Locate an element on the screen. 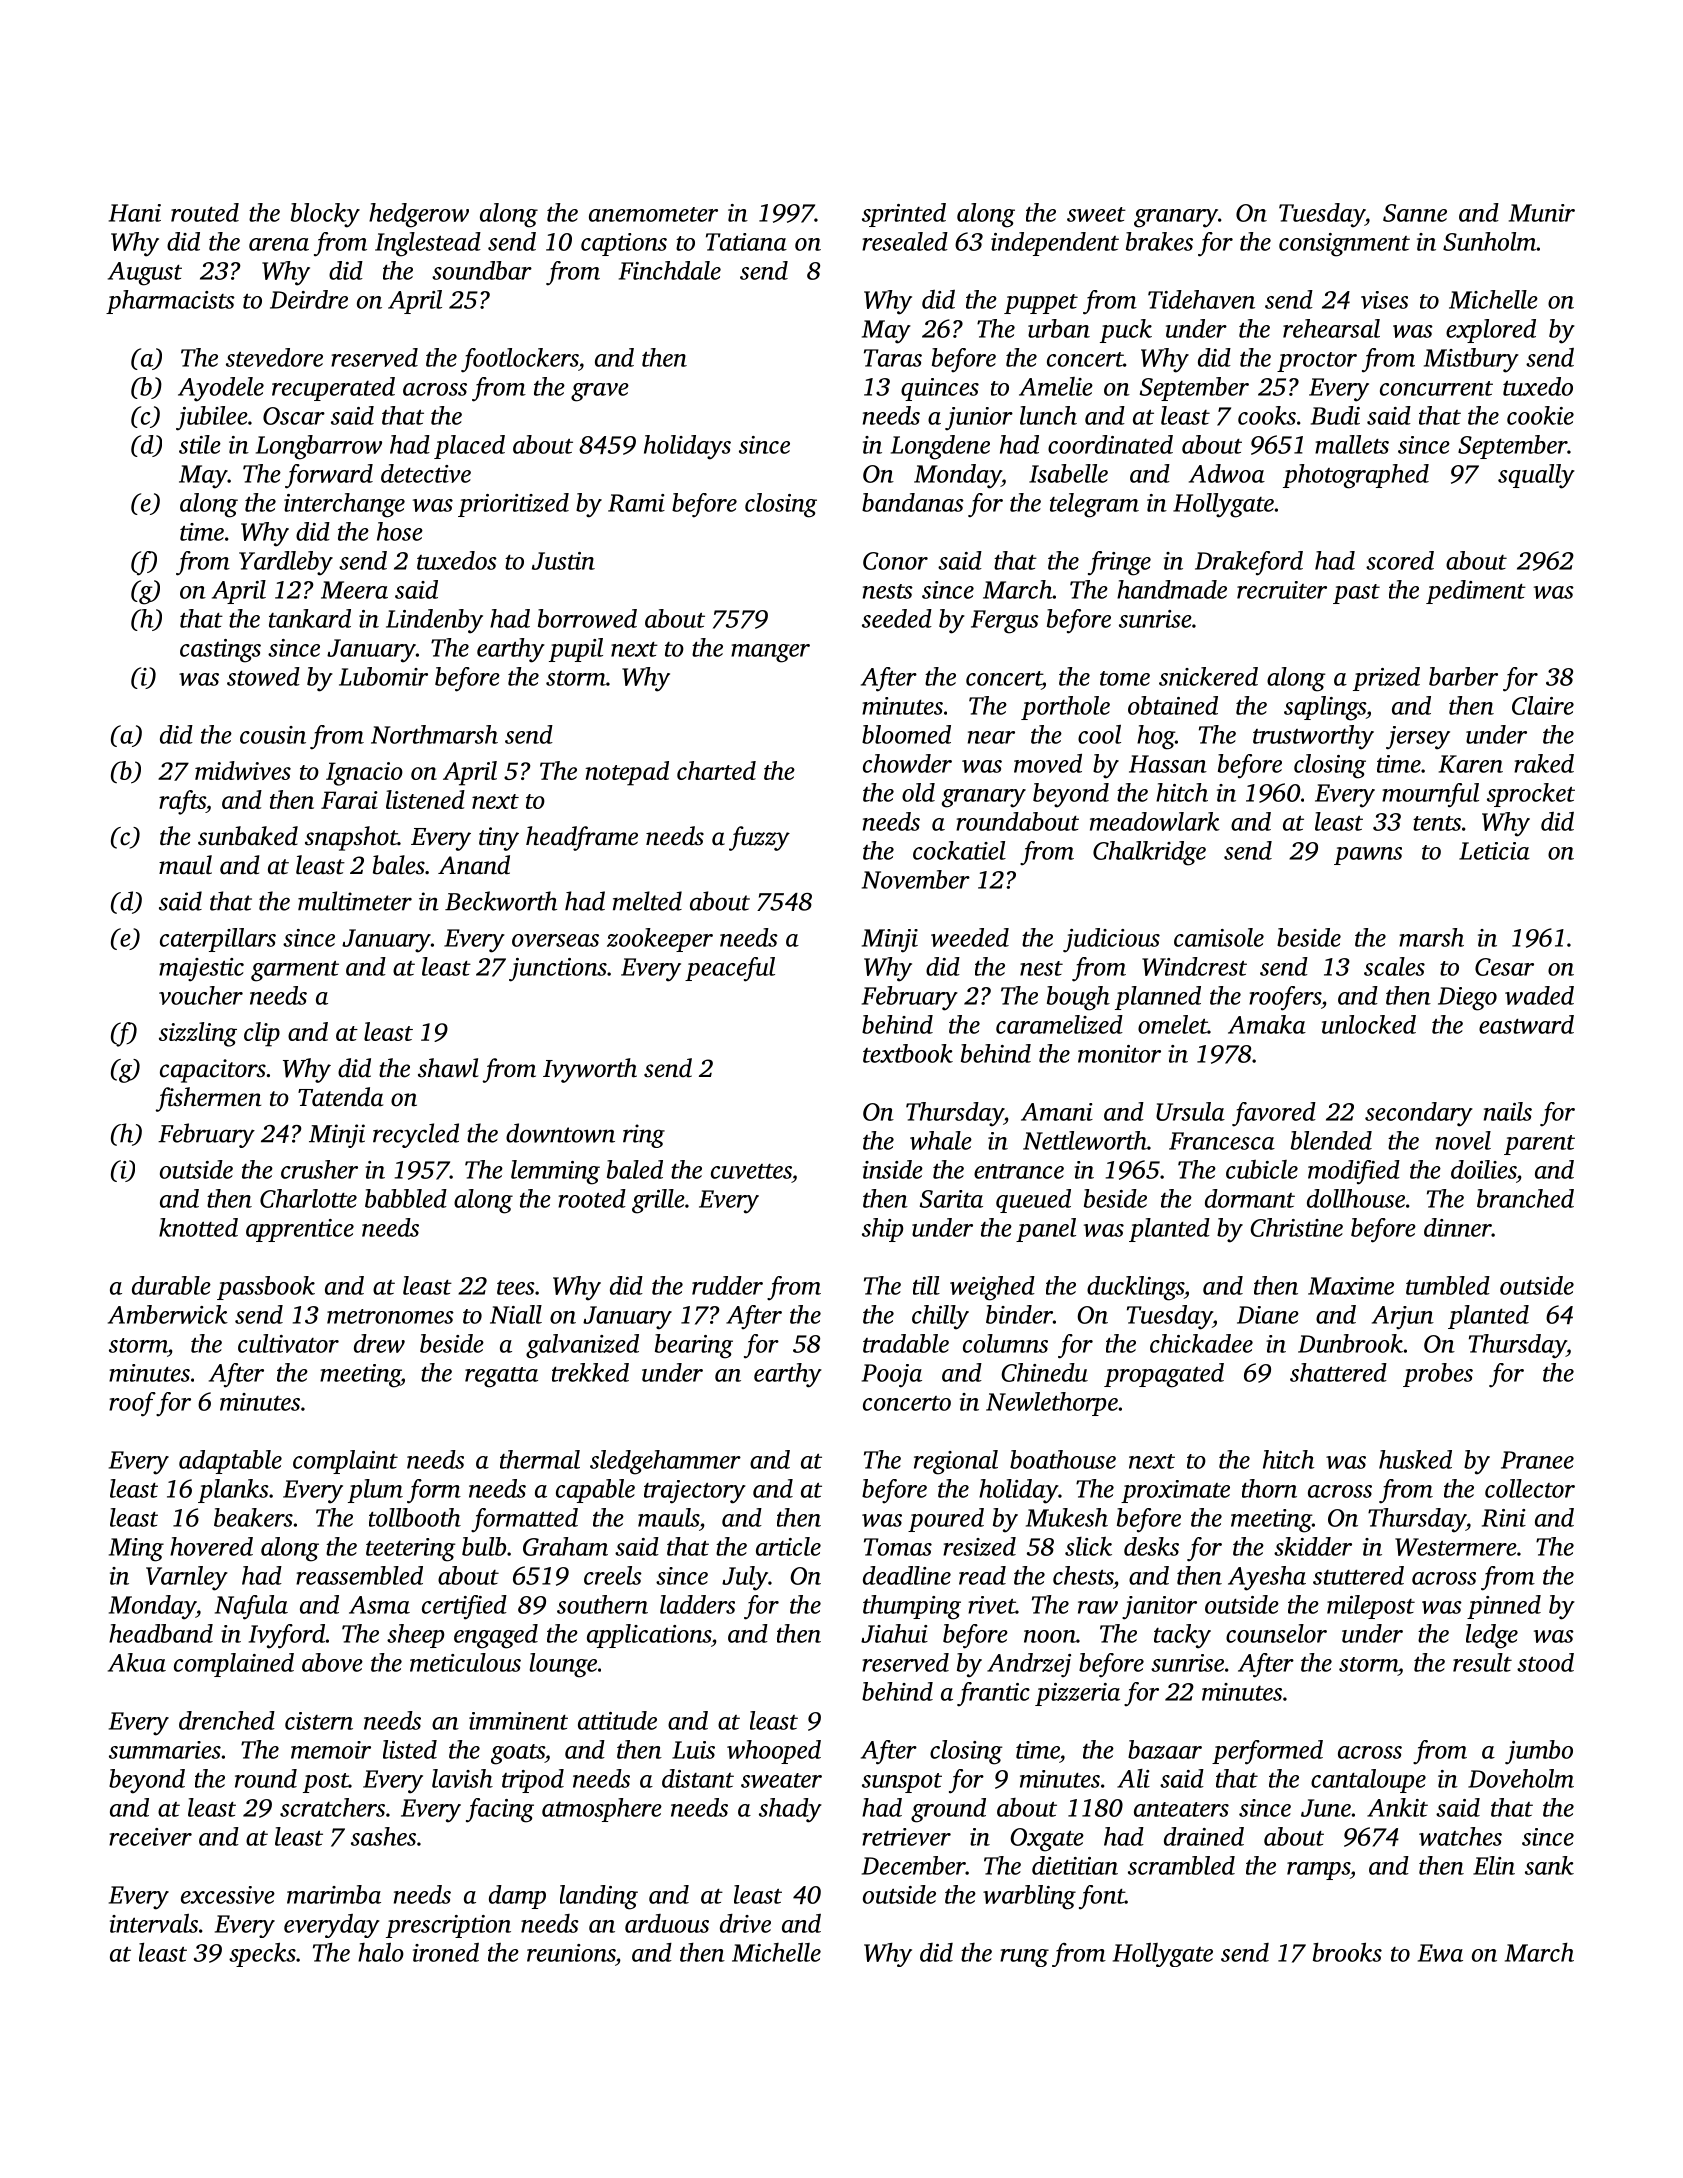 This screenshot has width=1683, height=2178. Ivyford is located at coordinates (287, 1636).
